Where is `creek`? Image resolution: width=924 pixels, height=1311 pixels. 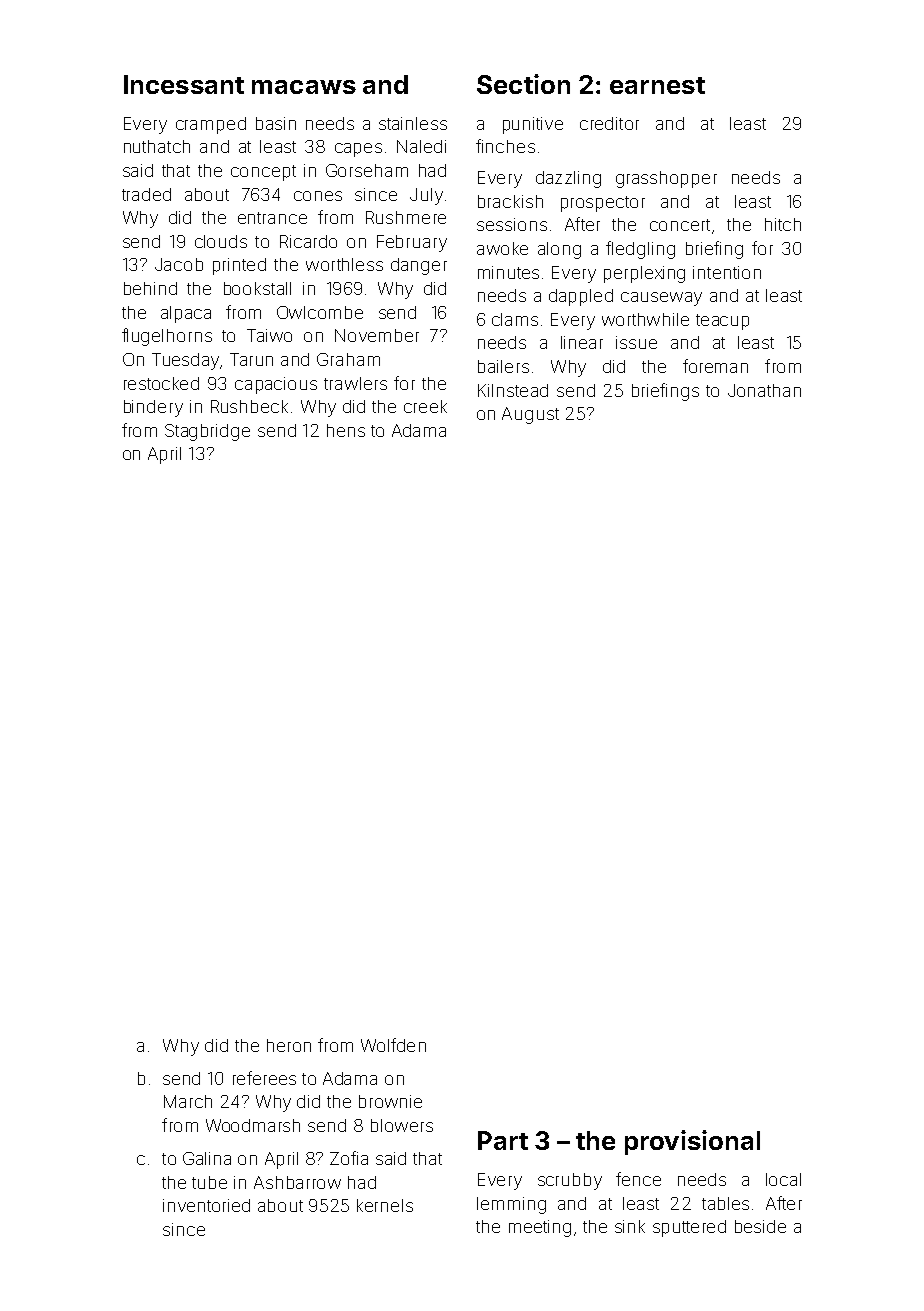 creek is located at coordinates (425, 406).
